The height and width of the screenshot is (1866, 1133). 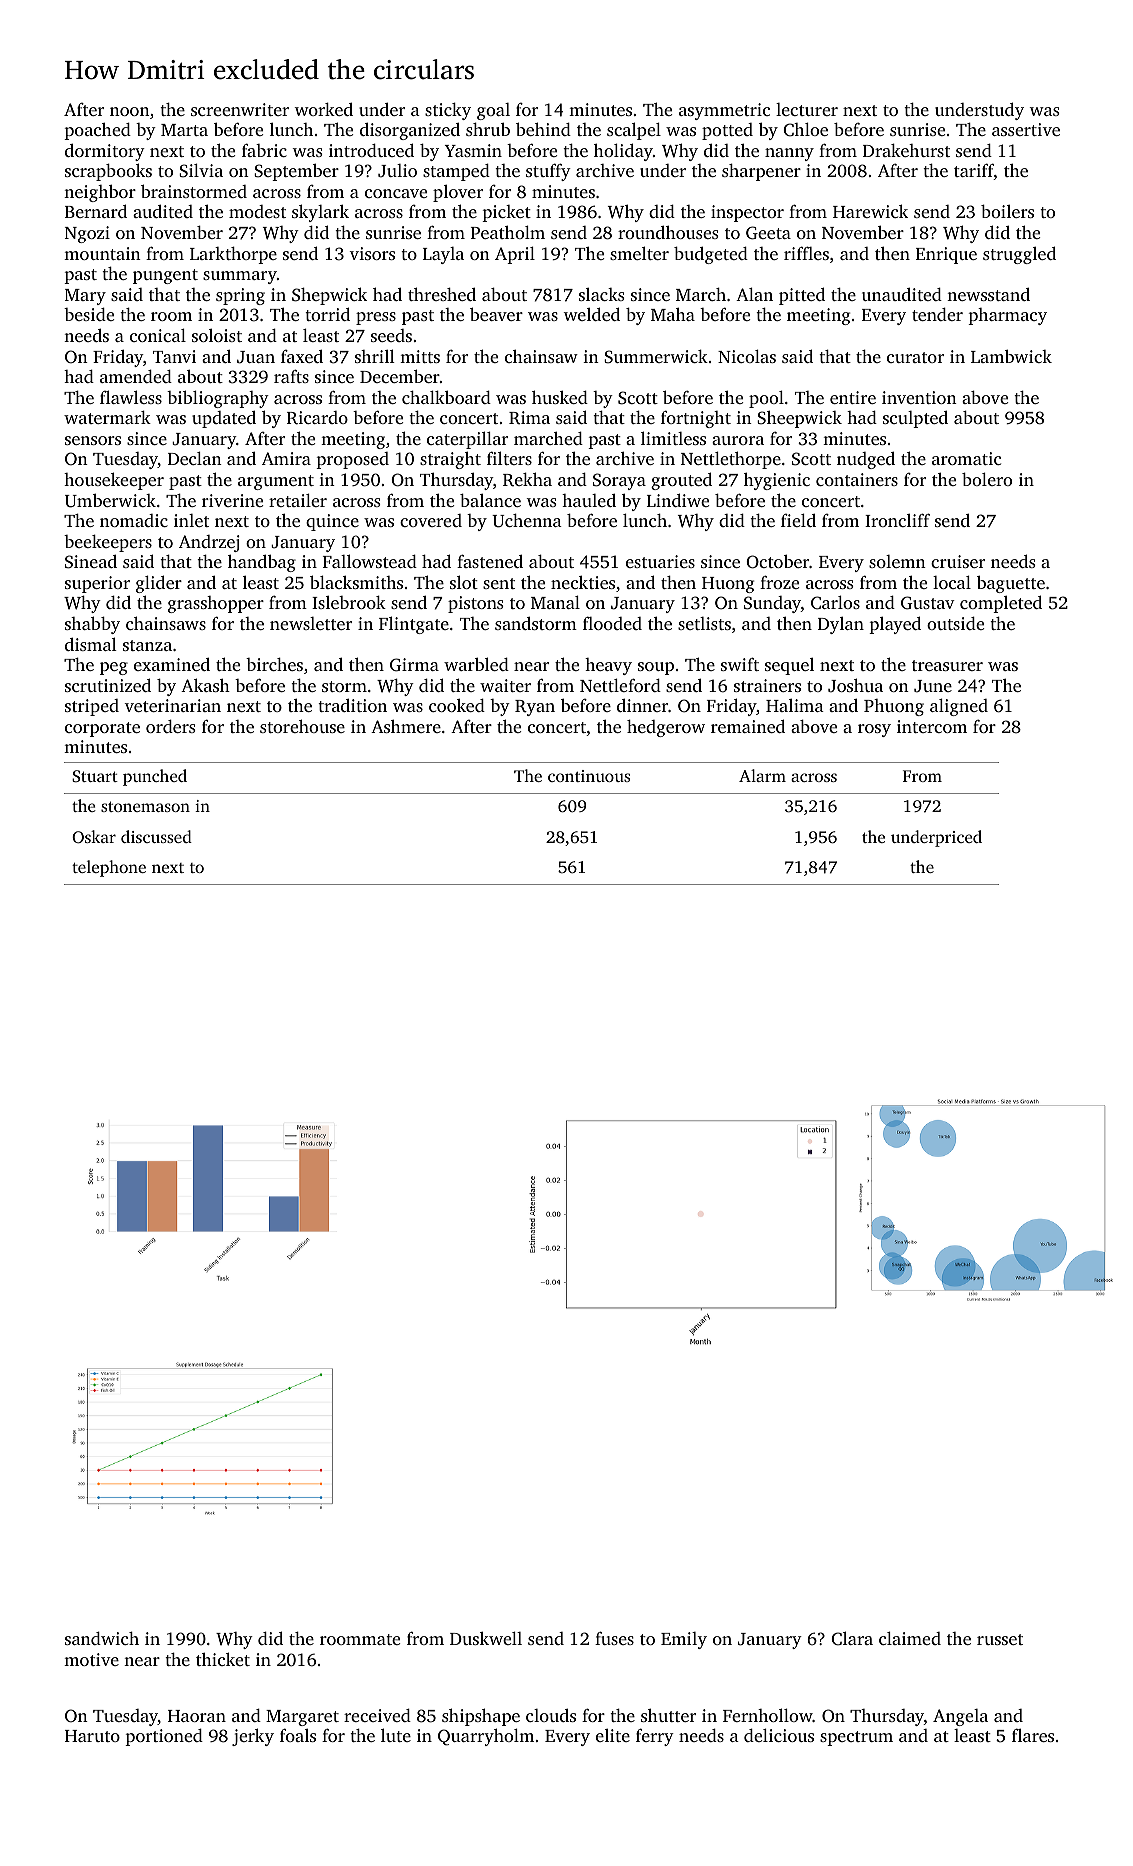 What do you see at coordinates (852, 1638) in the screenshot?
I see `Clara` at bounding box center [852, 1638].
